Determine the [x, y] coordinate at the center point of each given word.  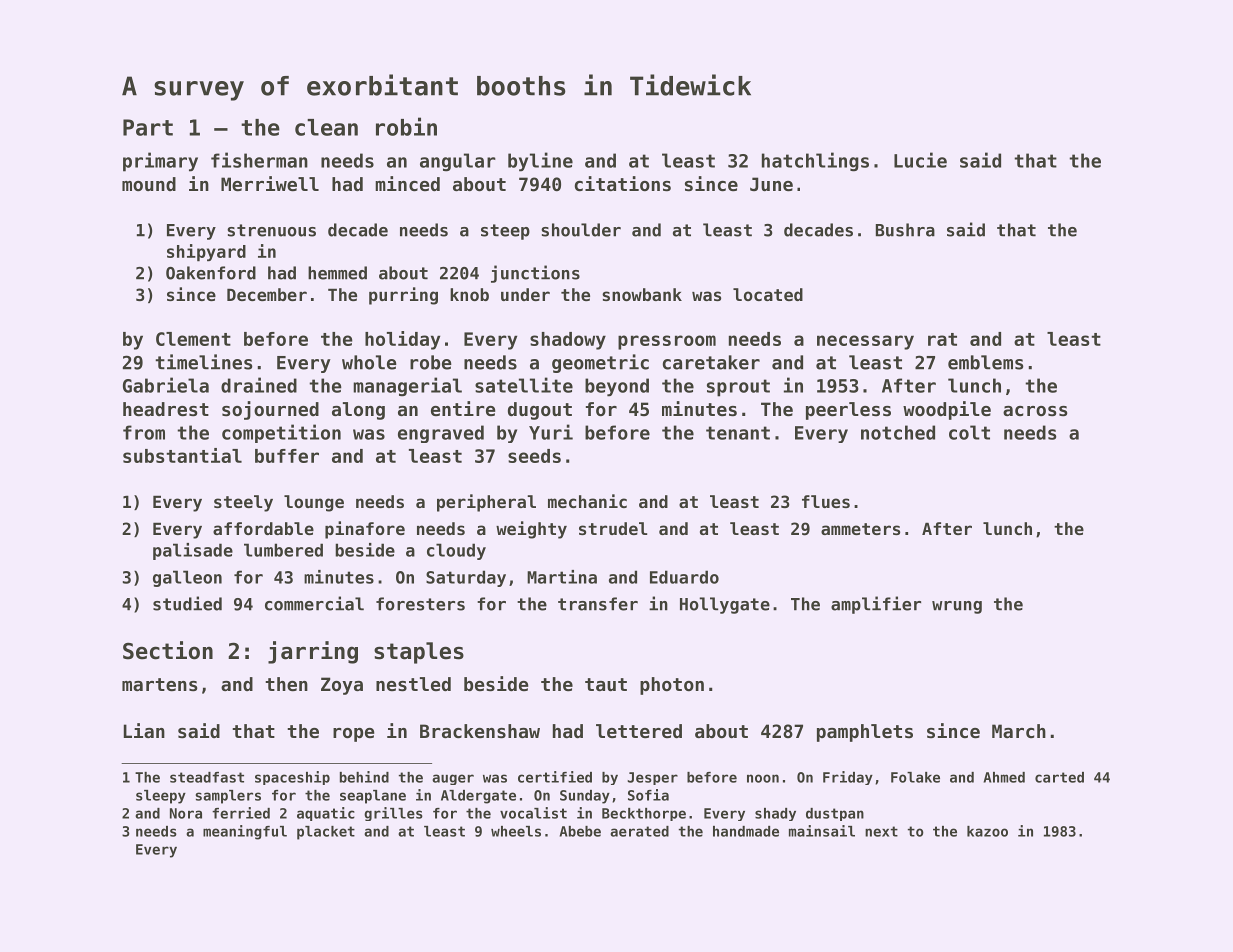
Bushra [905, 230]
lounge [314, 503]
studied [187, 603]
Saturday [466, 578]
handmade [746, 831]
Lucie [920, 160]
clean [326, 127]
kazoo [987, 831]
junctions [535, 274]
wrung [957, 607]
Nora [186, 813]
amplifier [876, 605]
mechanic [587, 501]
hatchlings [815, 162]
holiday [402, 340]
